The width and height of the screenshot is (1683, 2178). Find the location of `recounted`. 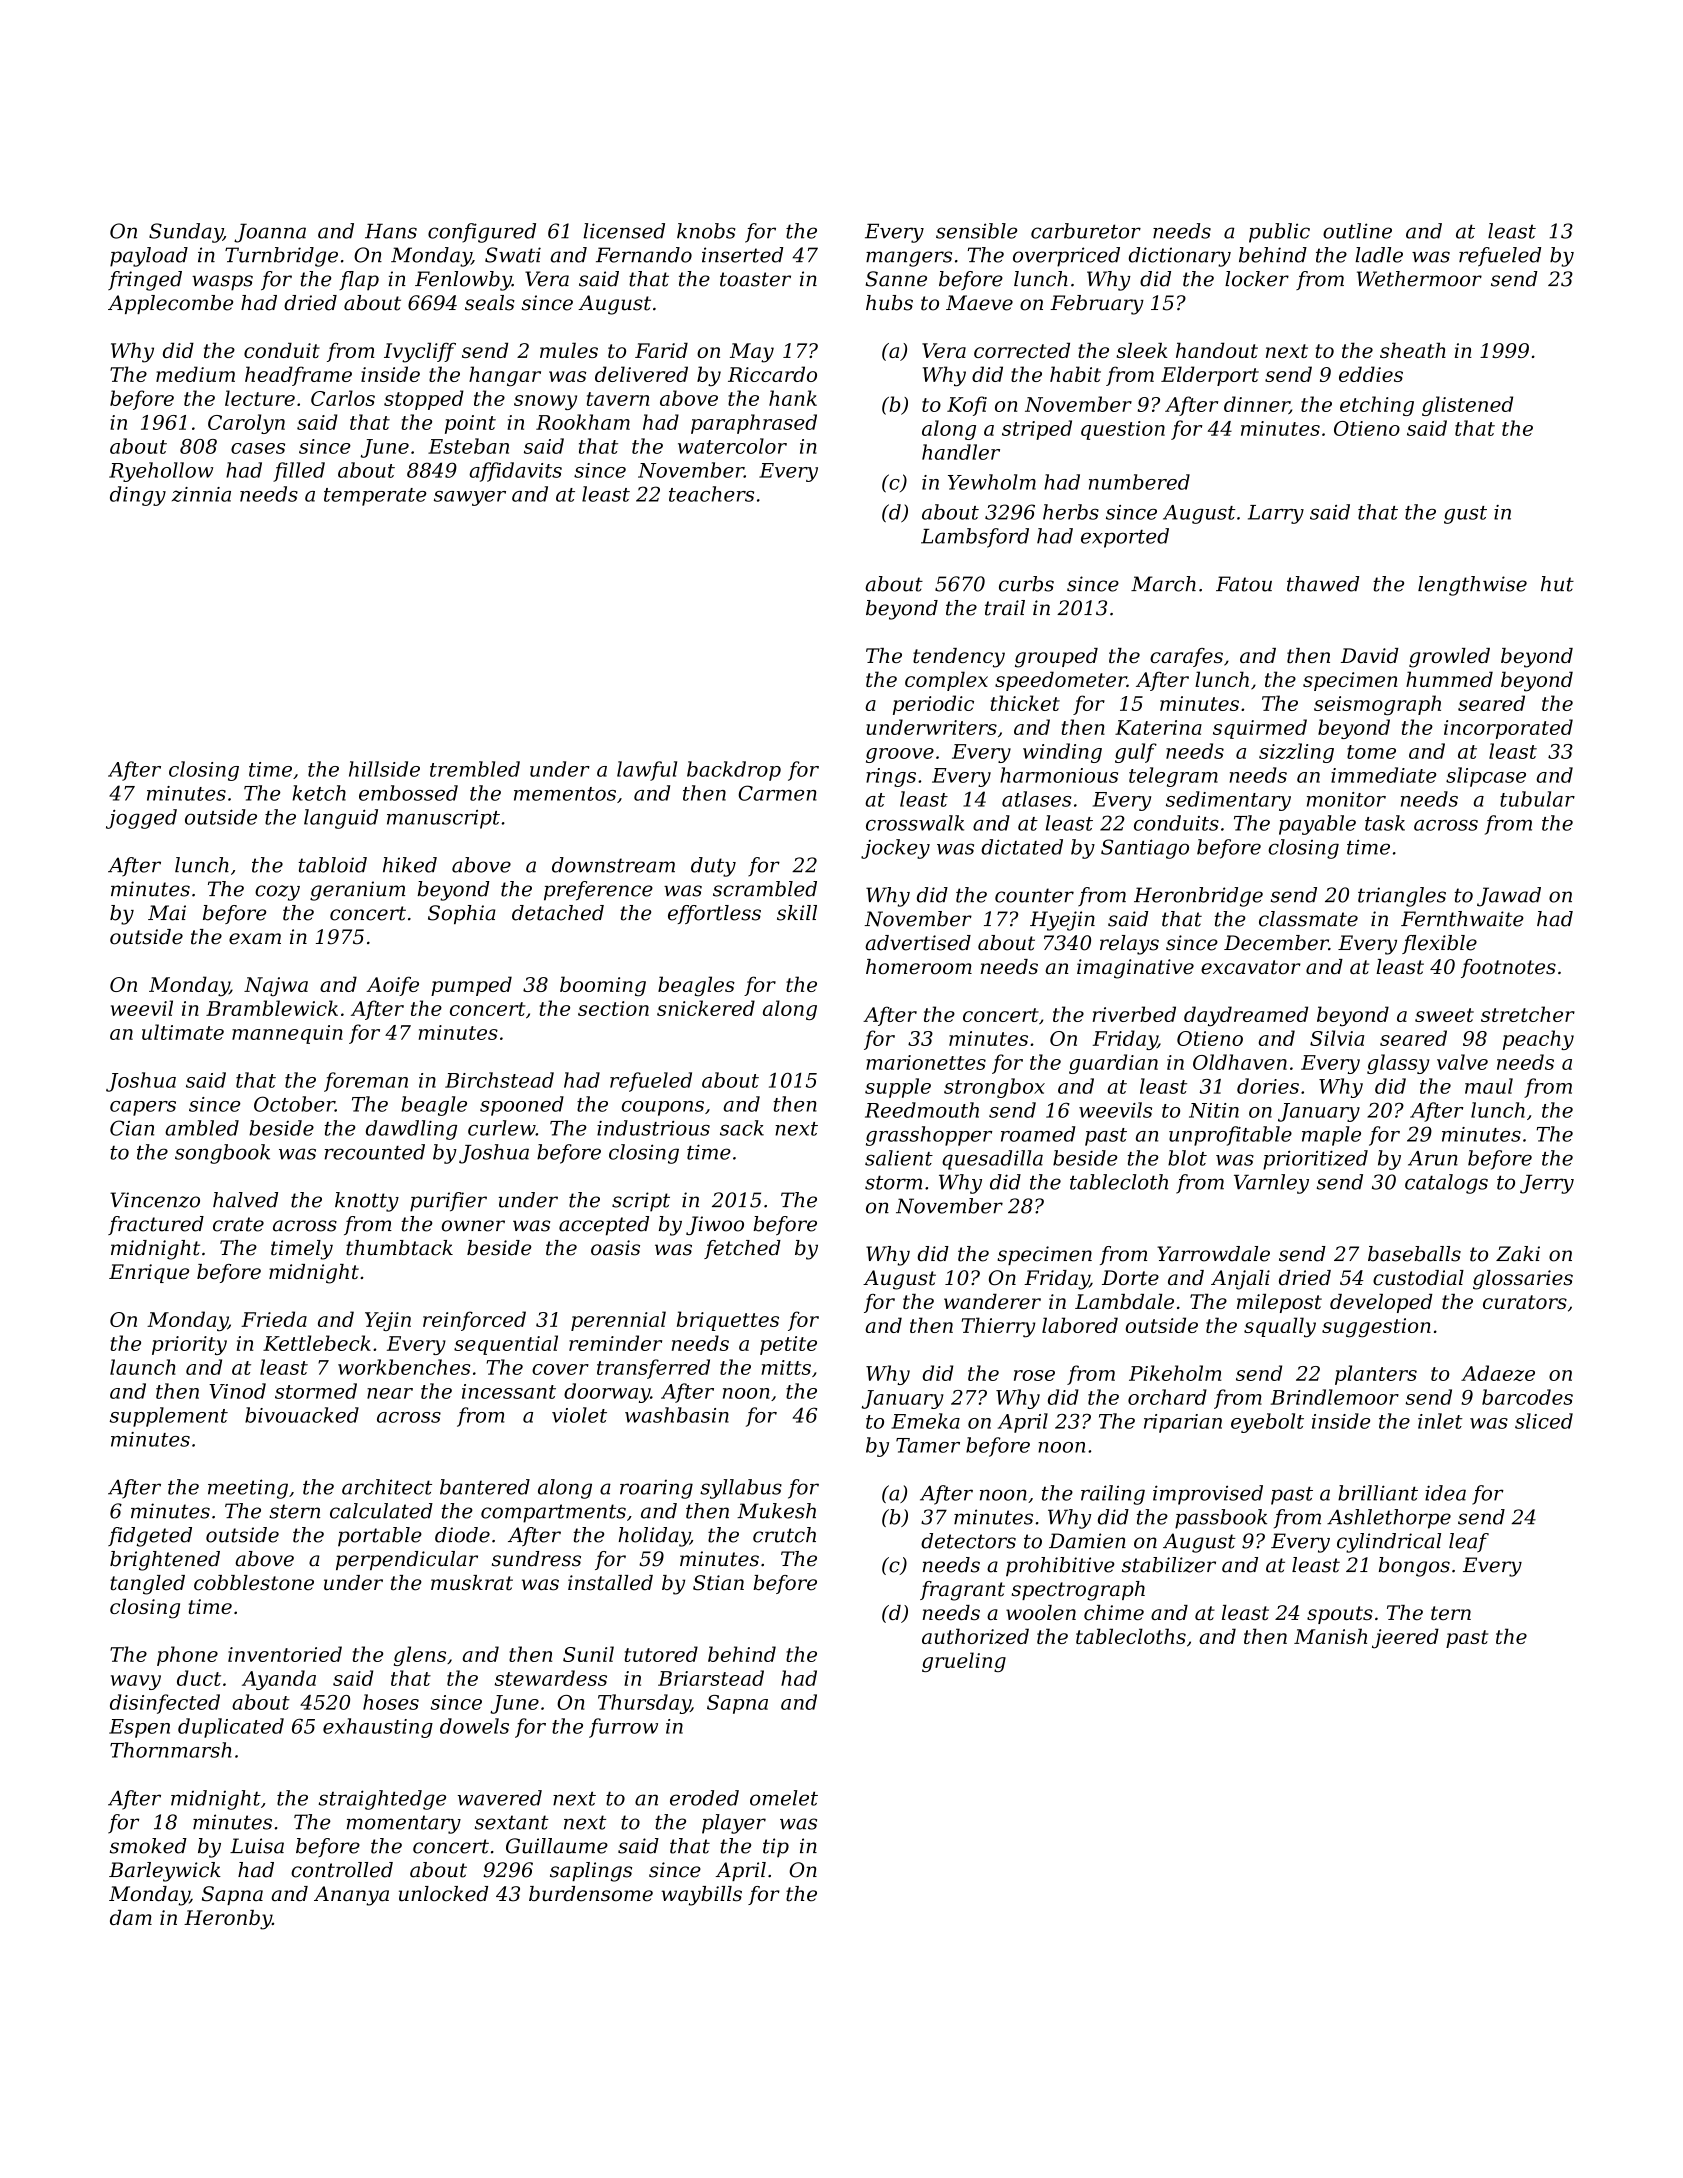

recounted is located at coordinates (374, 1152).
